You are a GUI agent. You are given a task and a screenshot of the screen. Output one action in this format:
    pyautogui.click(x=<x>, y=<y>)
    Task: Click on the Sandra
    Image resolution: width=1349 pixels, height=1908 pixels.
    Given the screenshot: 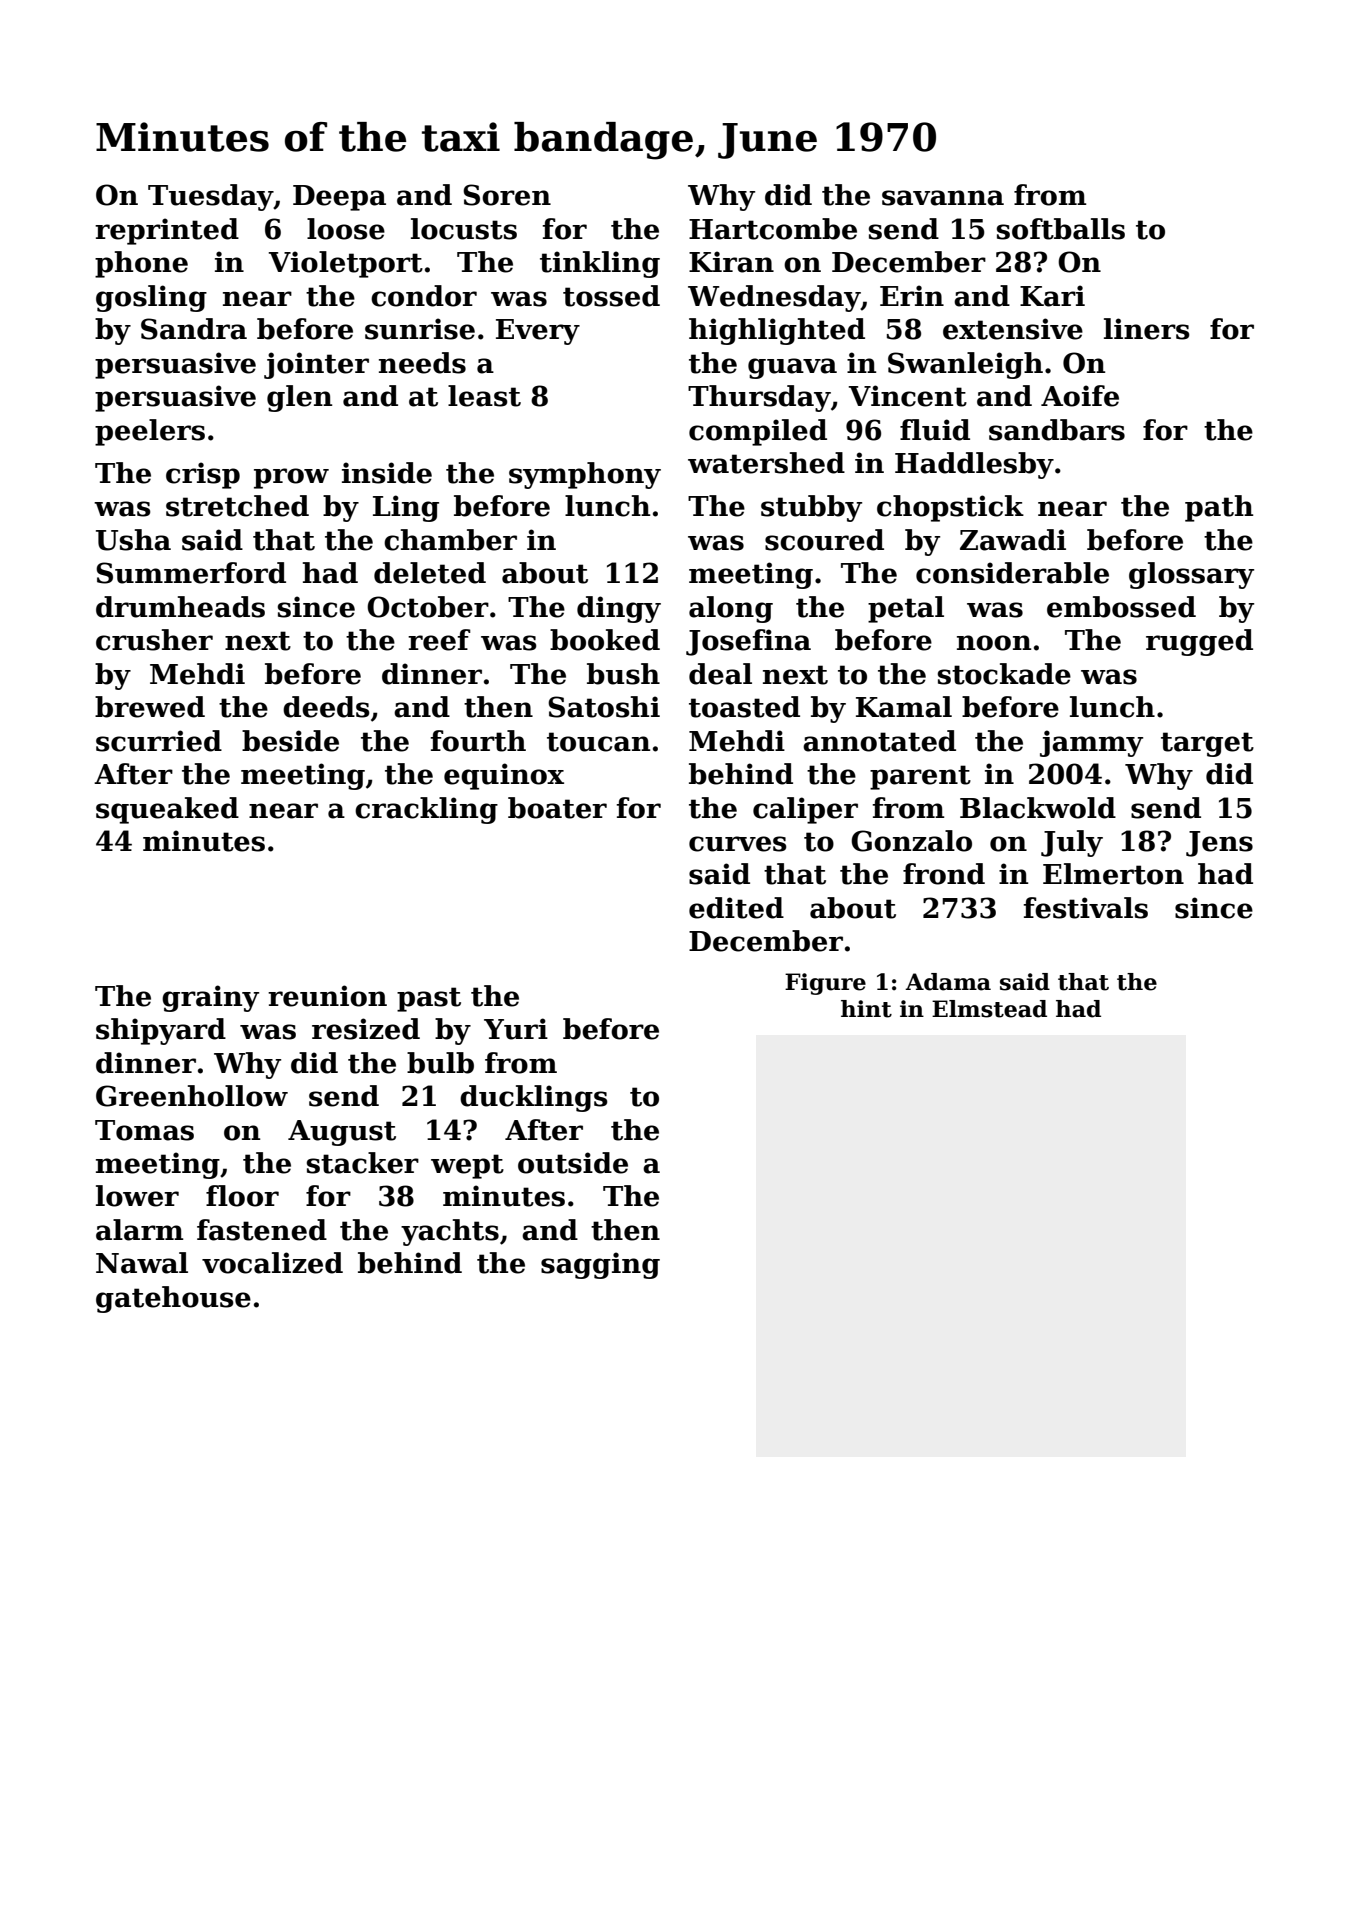 What is the action you would take?
    pyautogui.click(x=194, y=329)
